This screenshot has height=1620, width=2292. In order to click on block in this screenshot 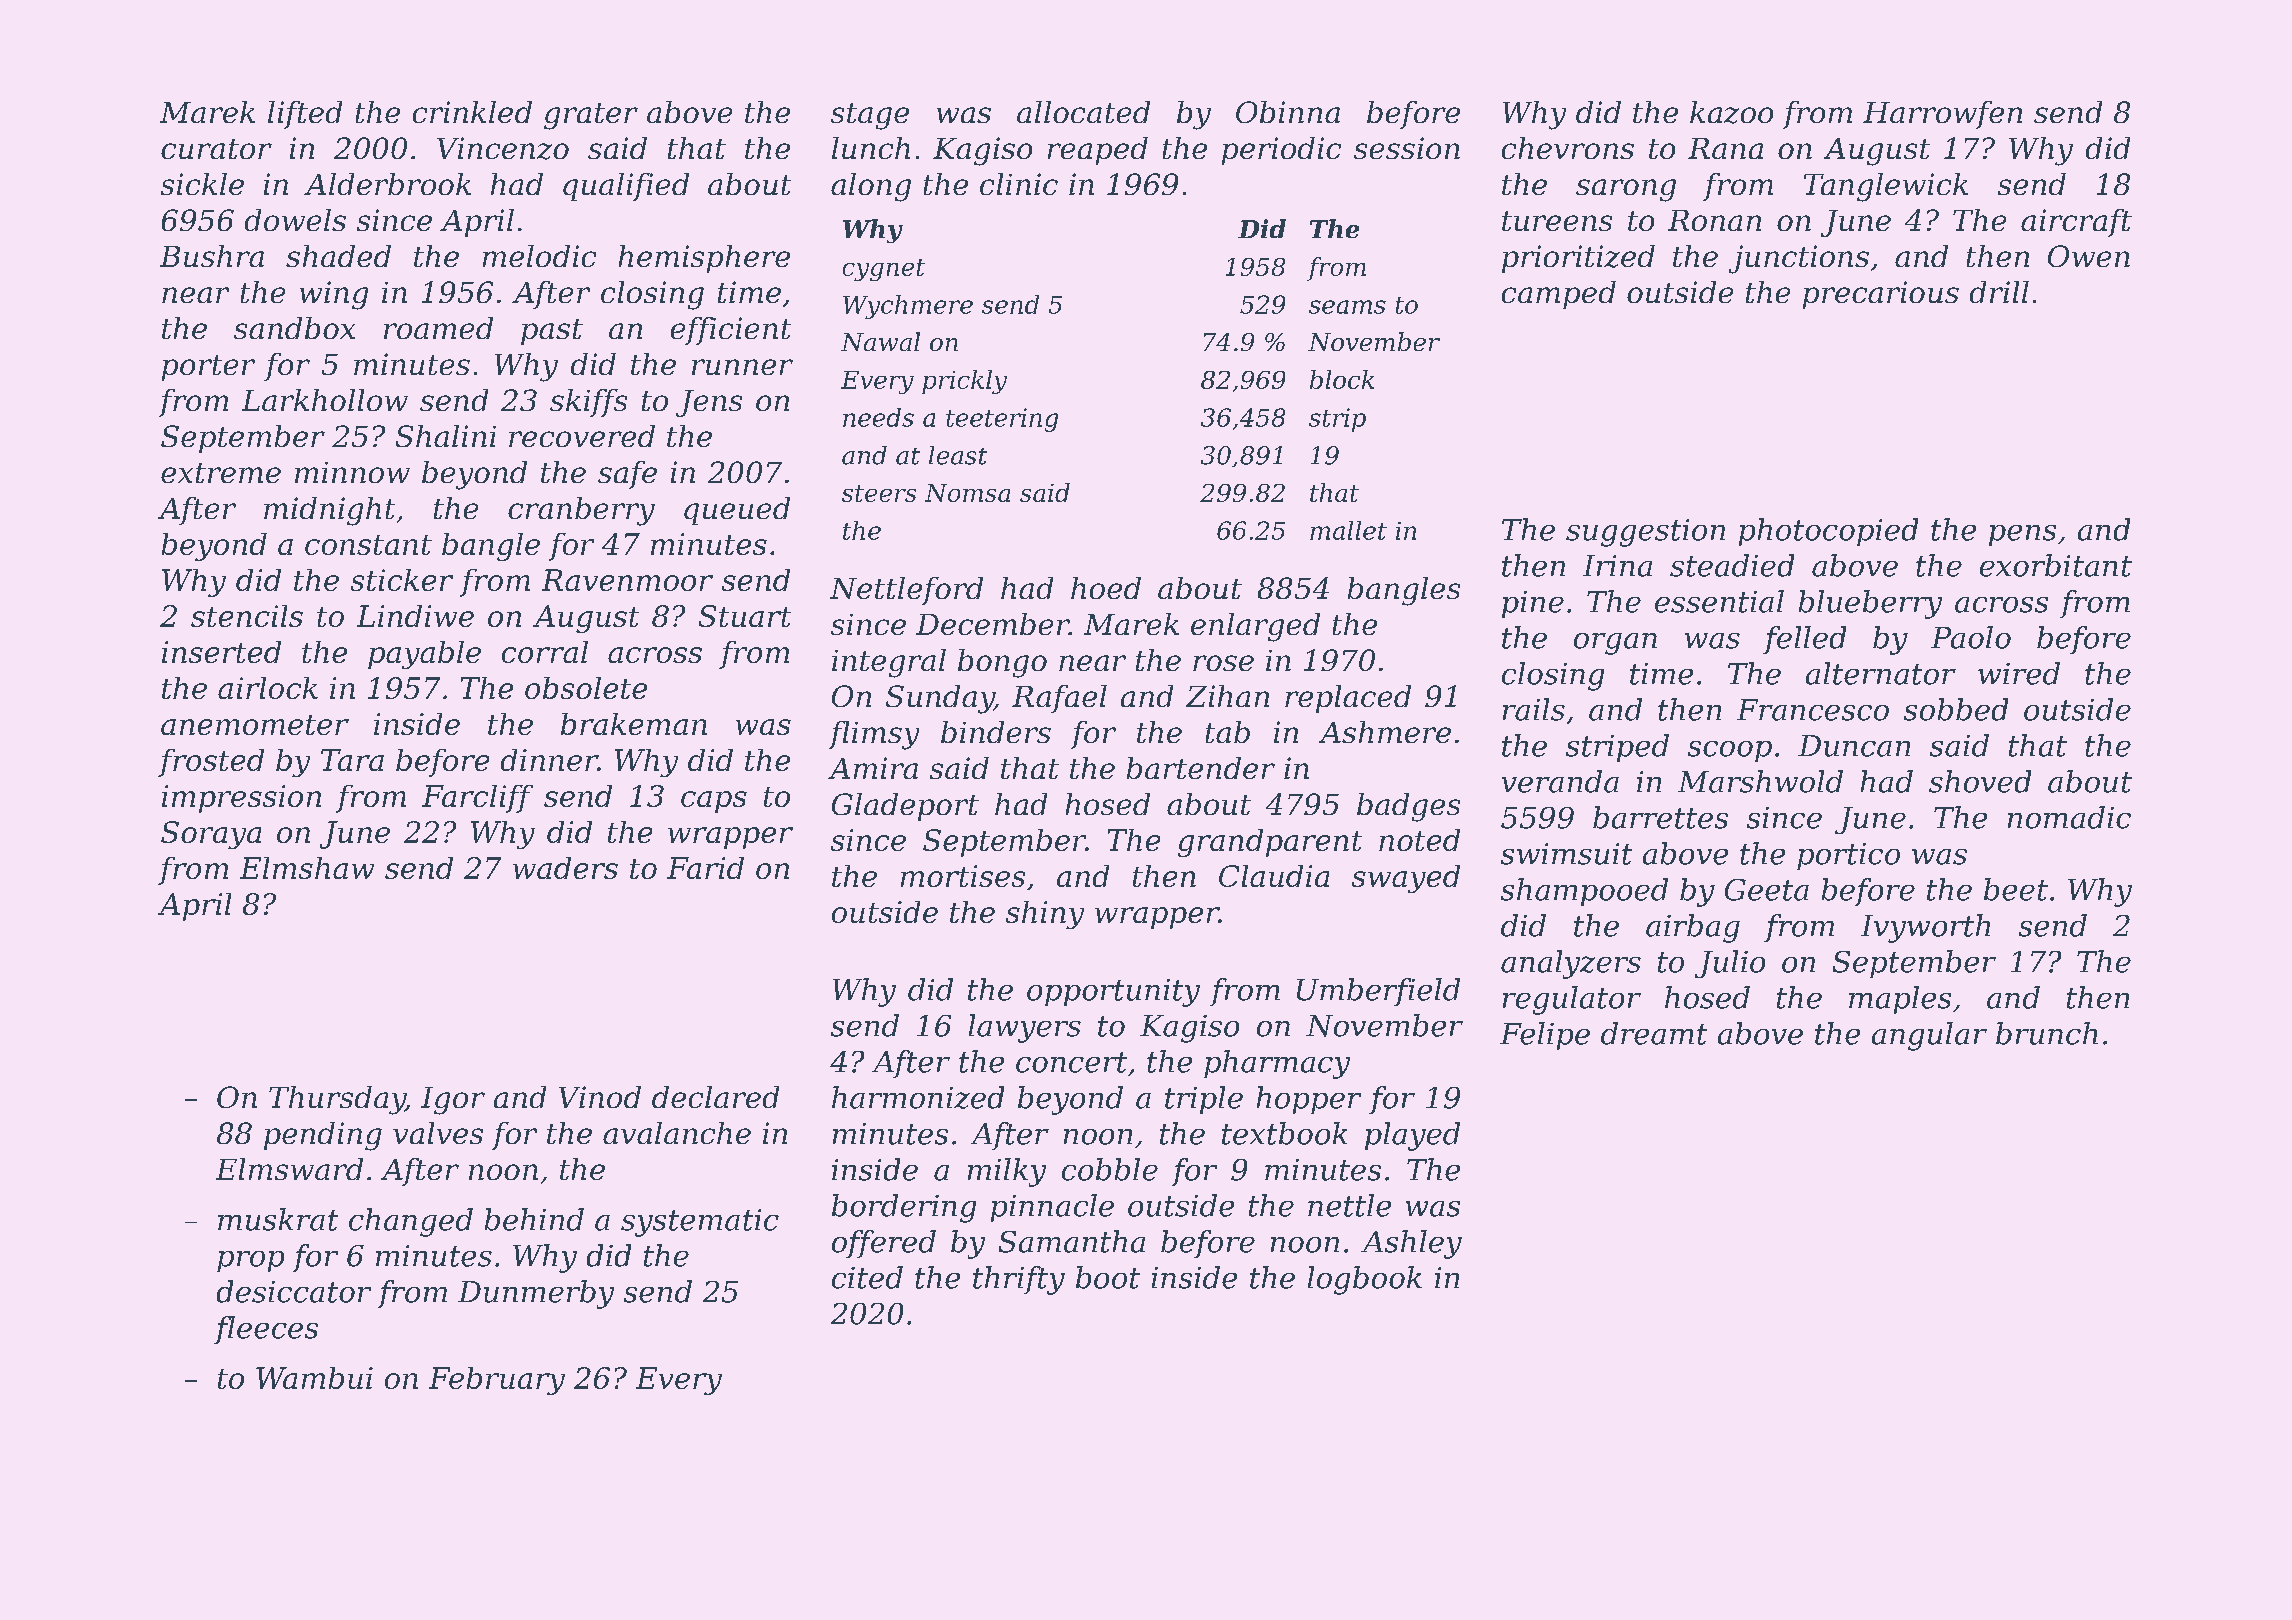, I will do `click(1342, 379)`.
